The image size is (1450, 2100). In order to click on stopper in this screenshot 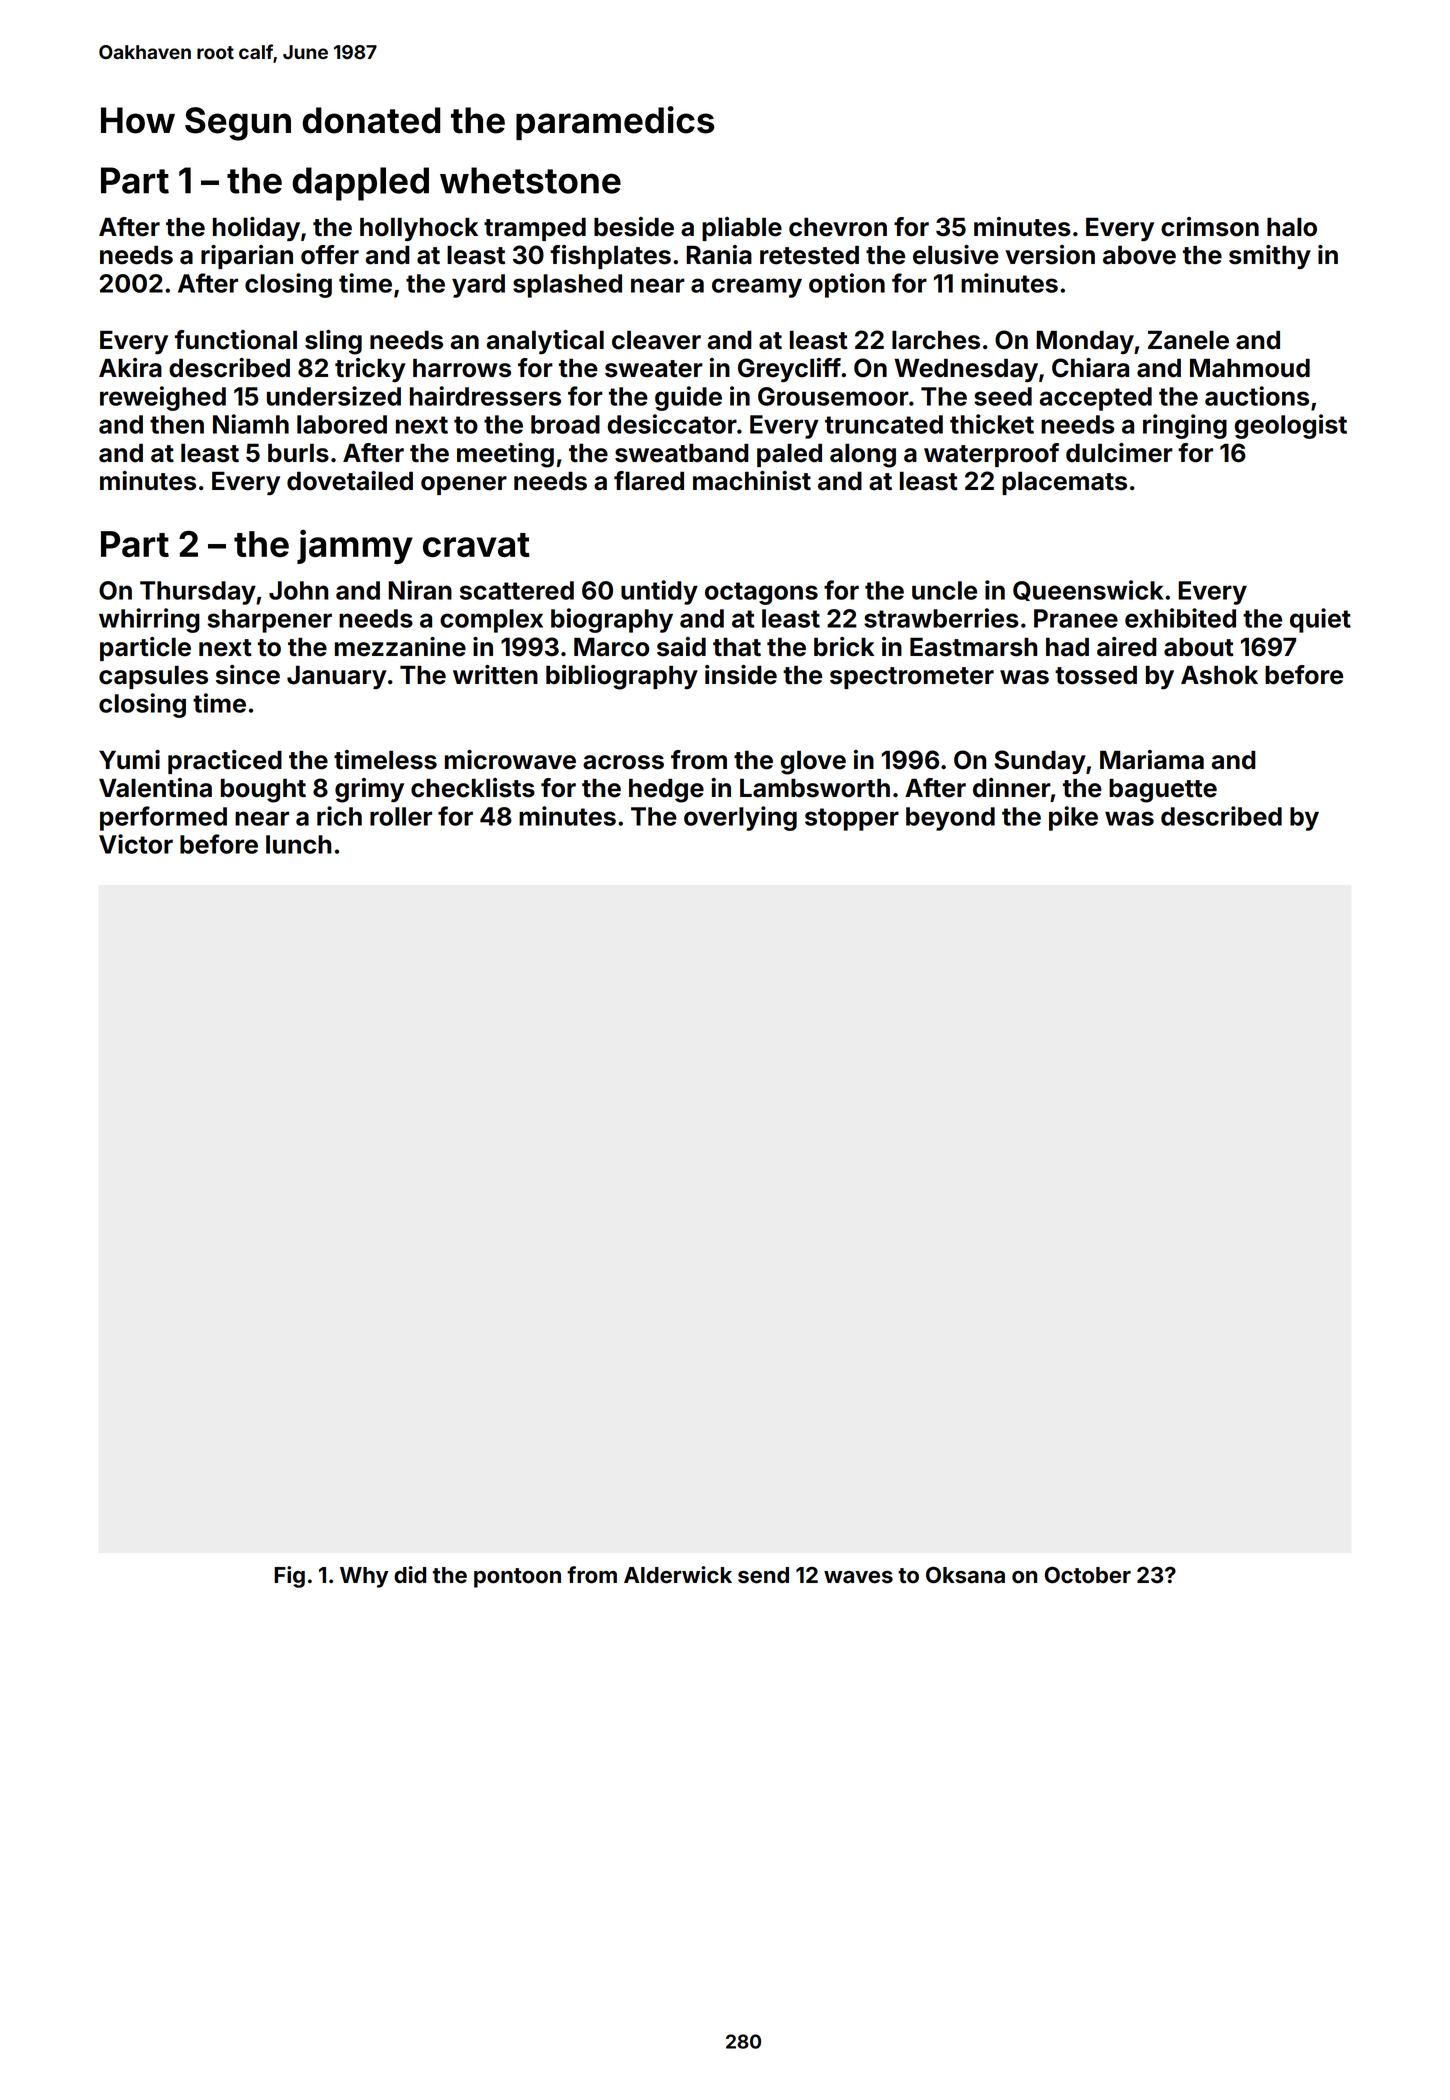, I will do `click(852, 819)`.
